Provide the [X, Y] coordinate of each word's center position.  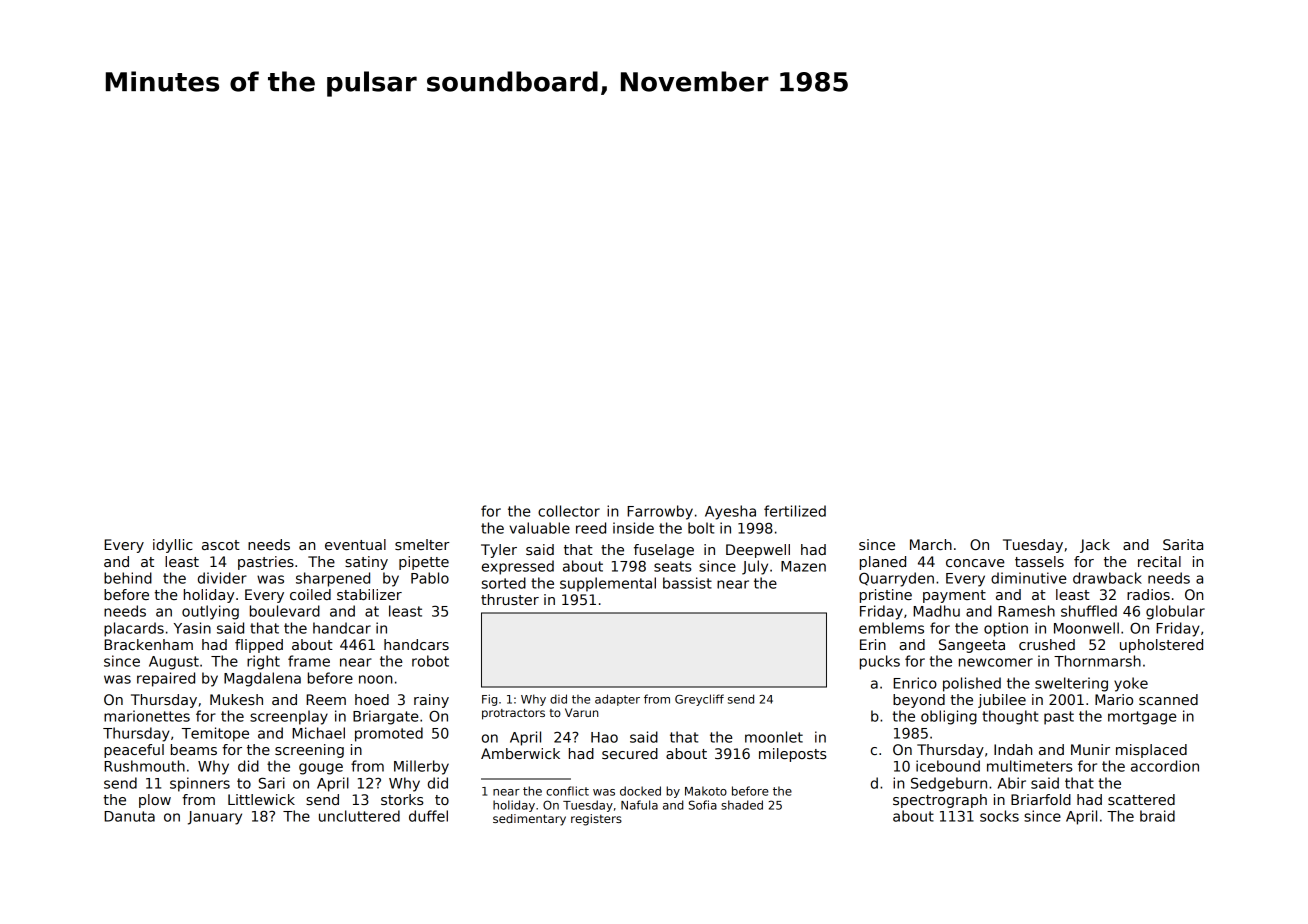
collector [569, 511]
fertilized [795, 511]
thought [1010, 717]
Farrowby [660, 512]
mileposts [793, 755]
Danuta [129, 816]
